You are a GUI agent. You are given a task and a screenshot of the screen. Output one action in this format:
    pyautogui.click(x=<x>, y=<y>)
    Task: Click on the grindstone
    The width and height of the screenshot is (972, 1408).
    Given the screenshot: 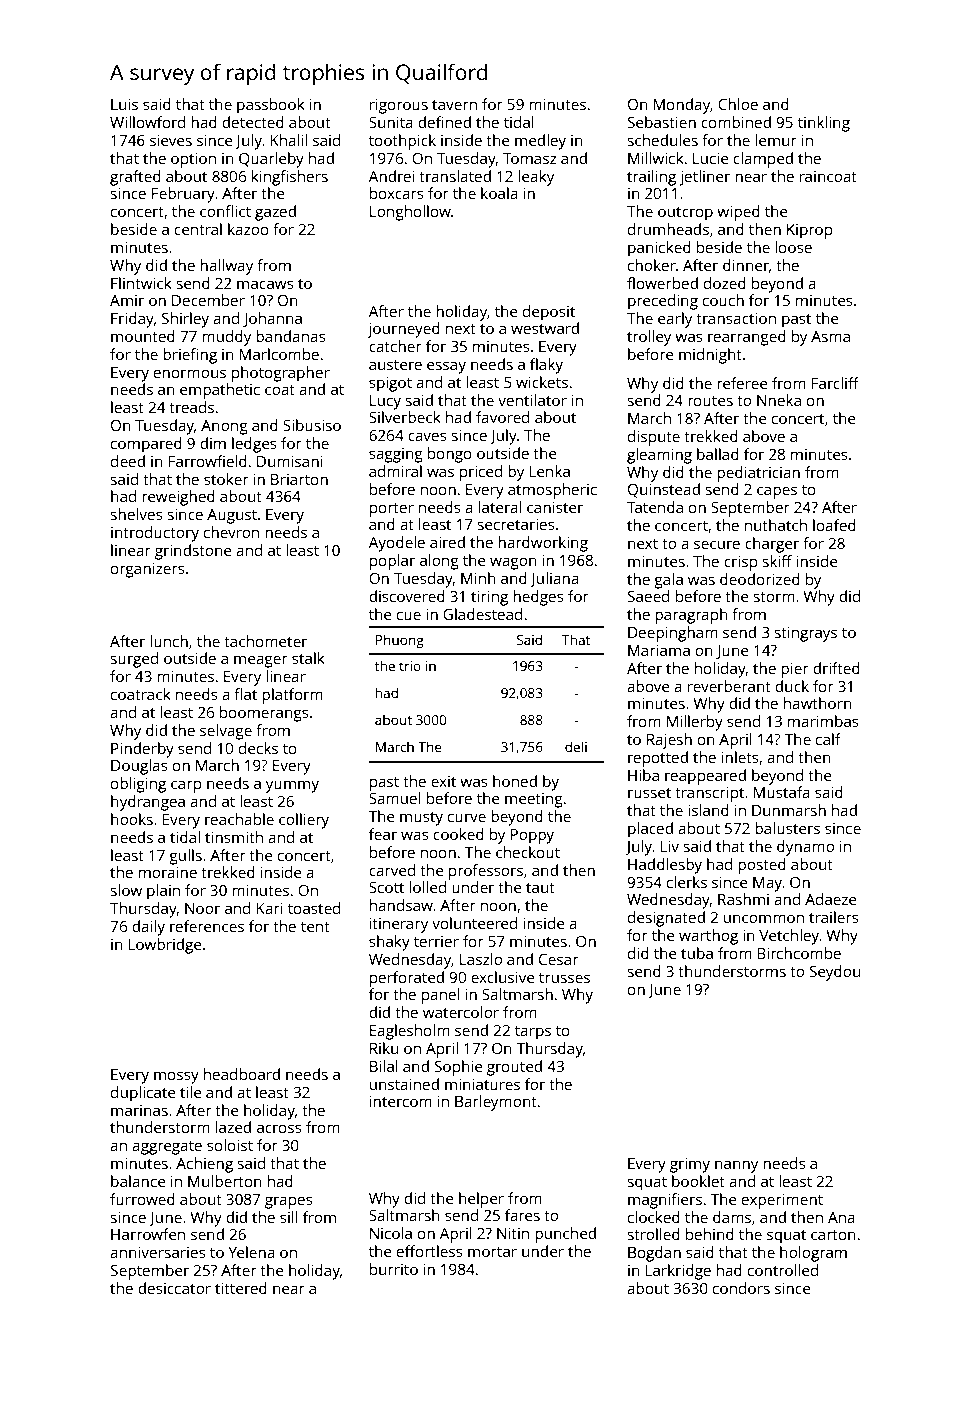 What is the action you would take?
    pyautogui.click(x=193, y=552)
